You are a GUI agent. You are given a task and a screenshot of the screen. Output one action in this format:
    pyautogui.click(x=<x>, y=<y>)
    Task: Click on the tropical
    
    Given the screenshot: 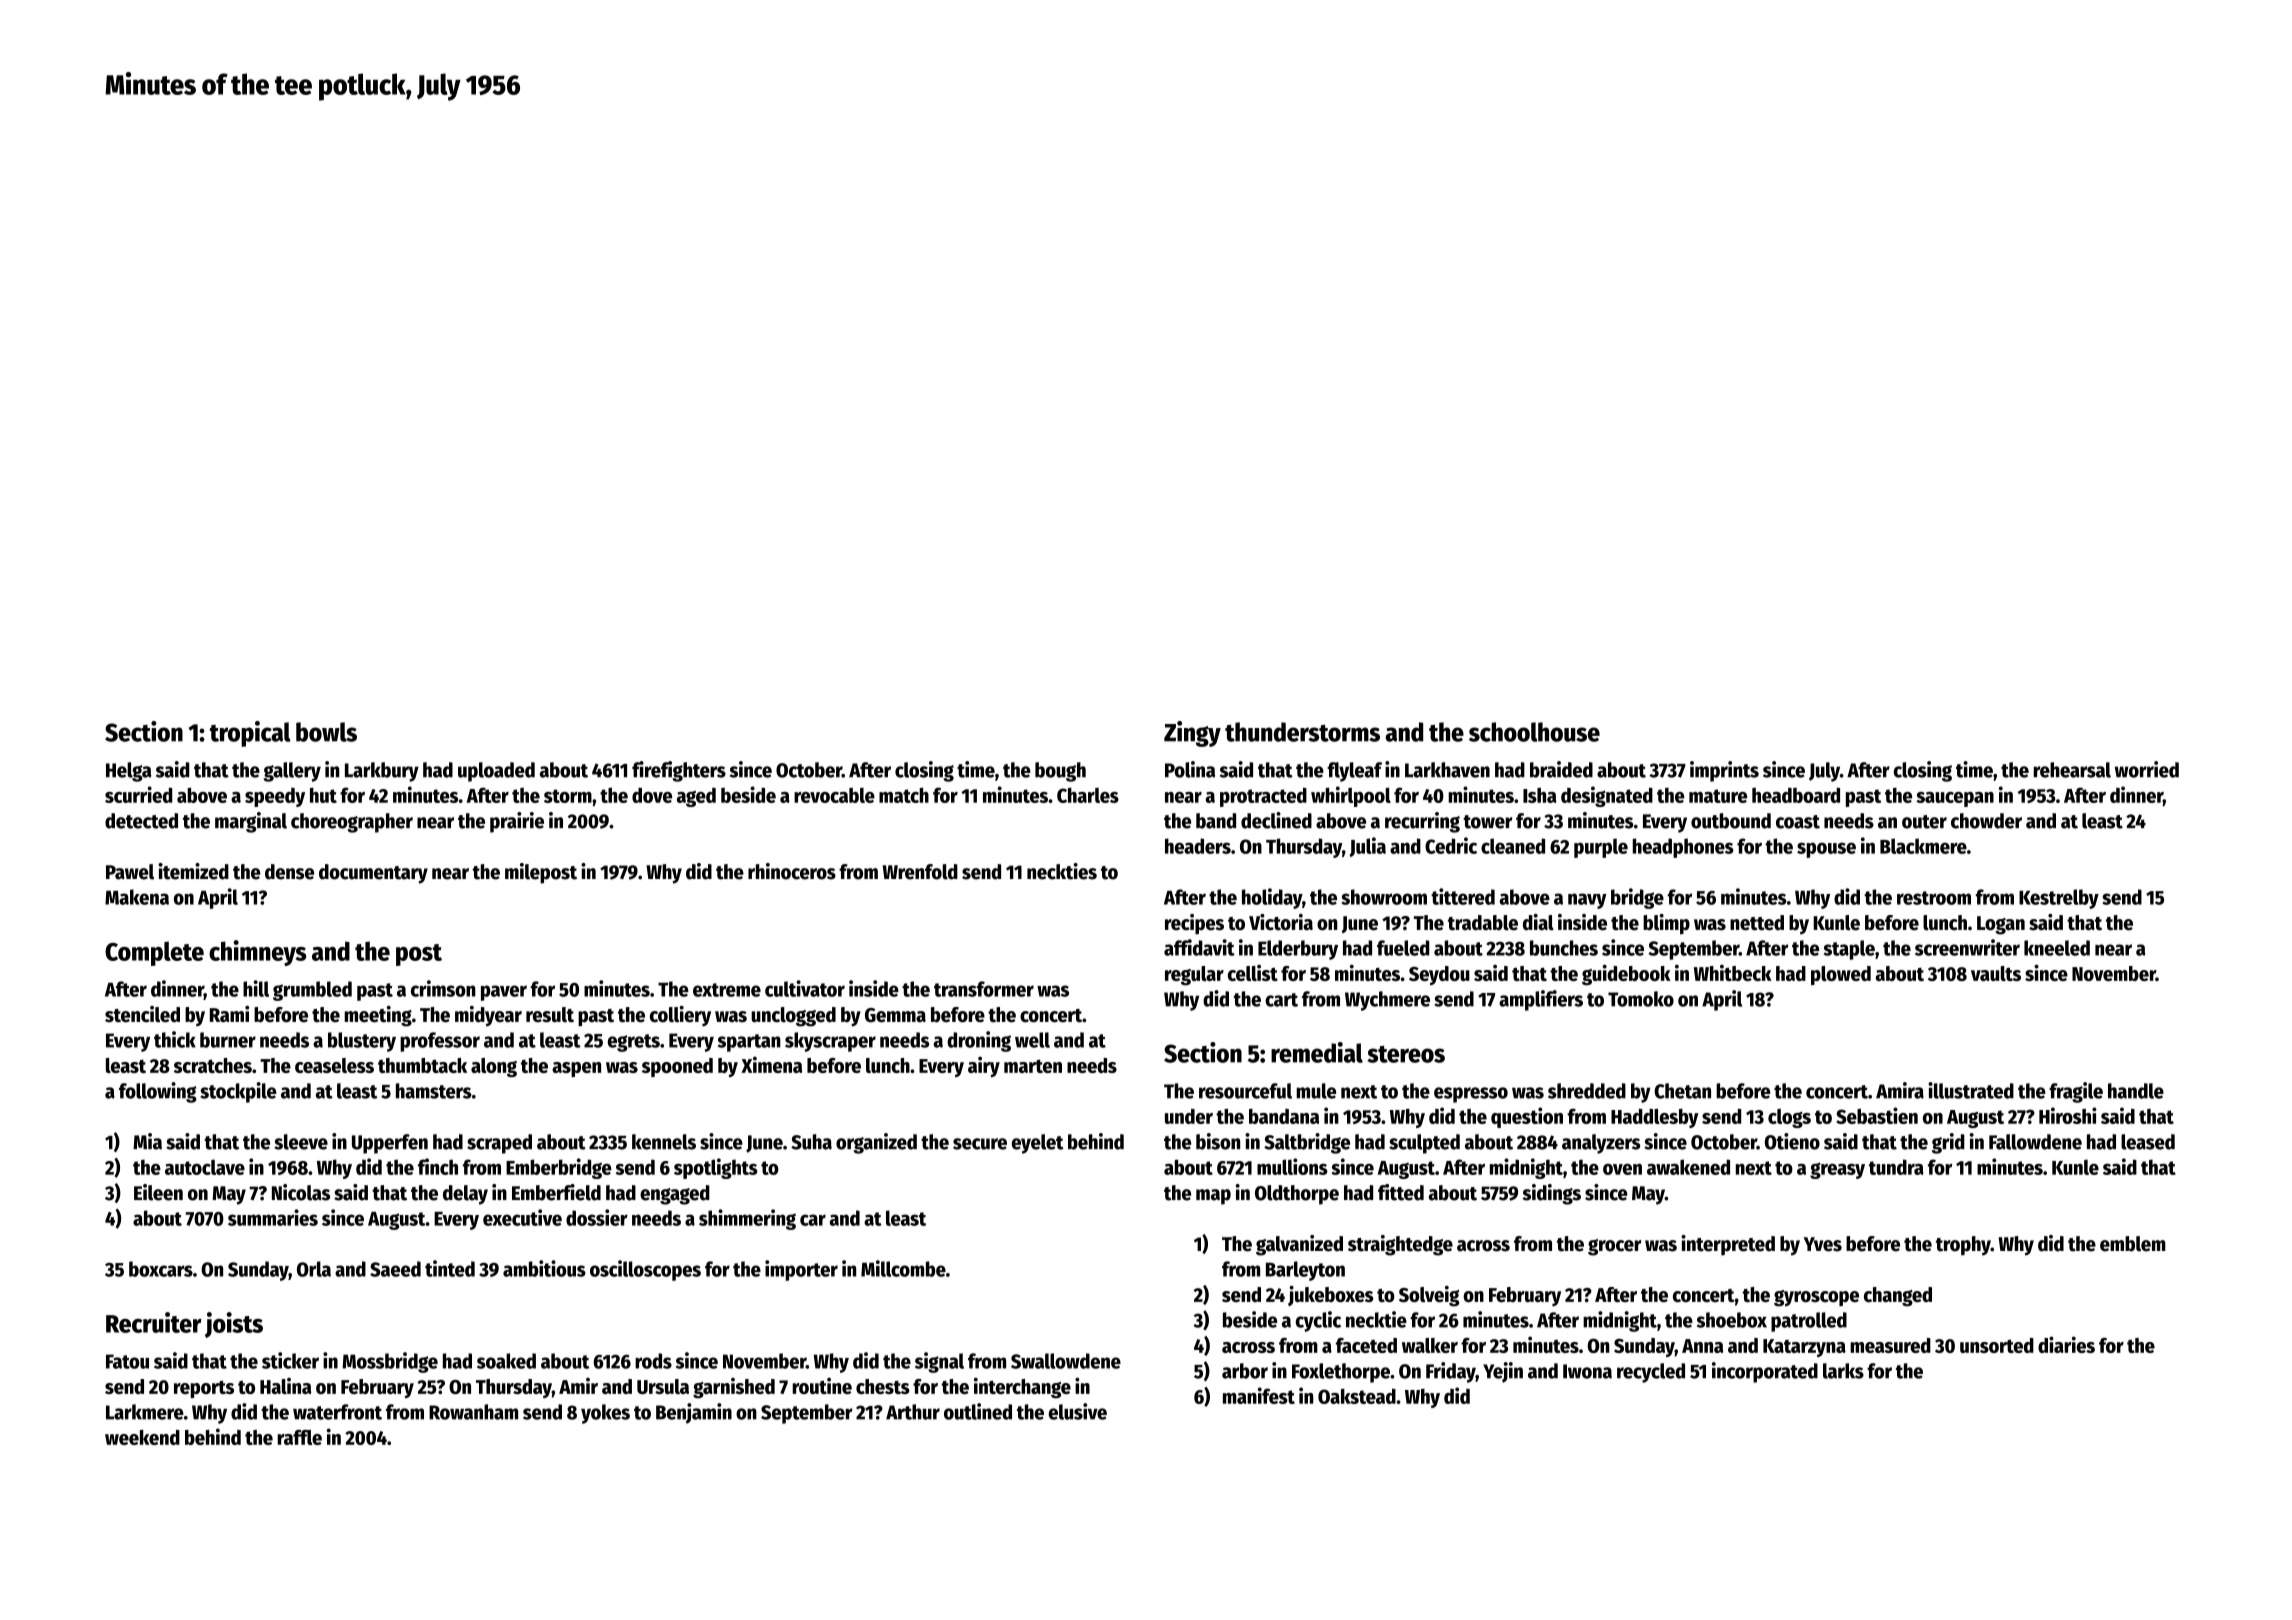 What is the action you would take?
    pyautogui.click(x=250, y=734)
